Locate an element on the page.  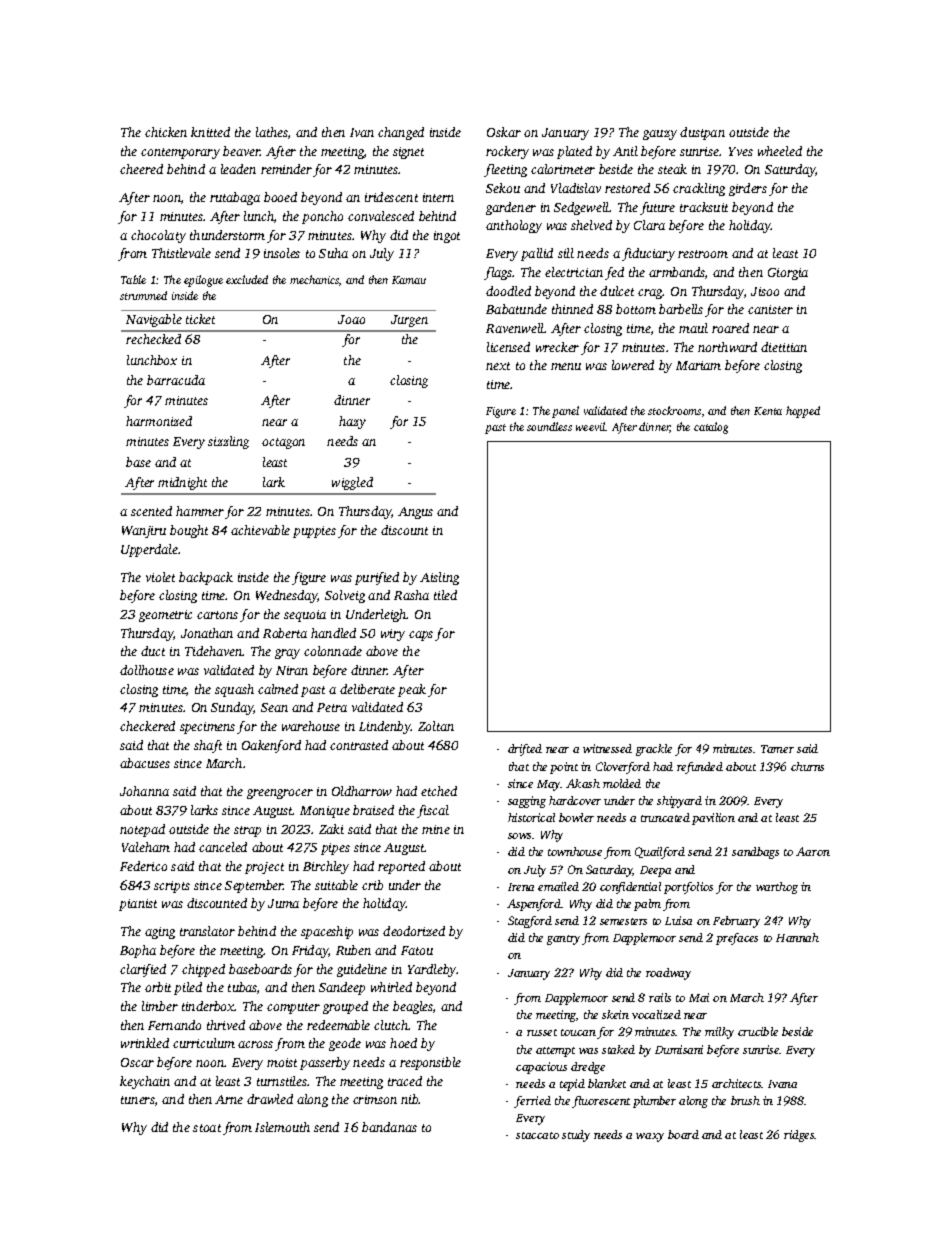
bandanas is located at coordinates (389, 1127).
